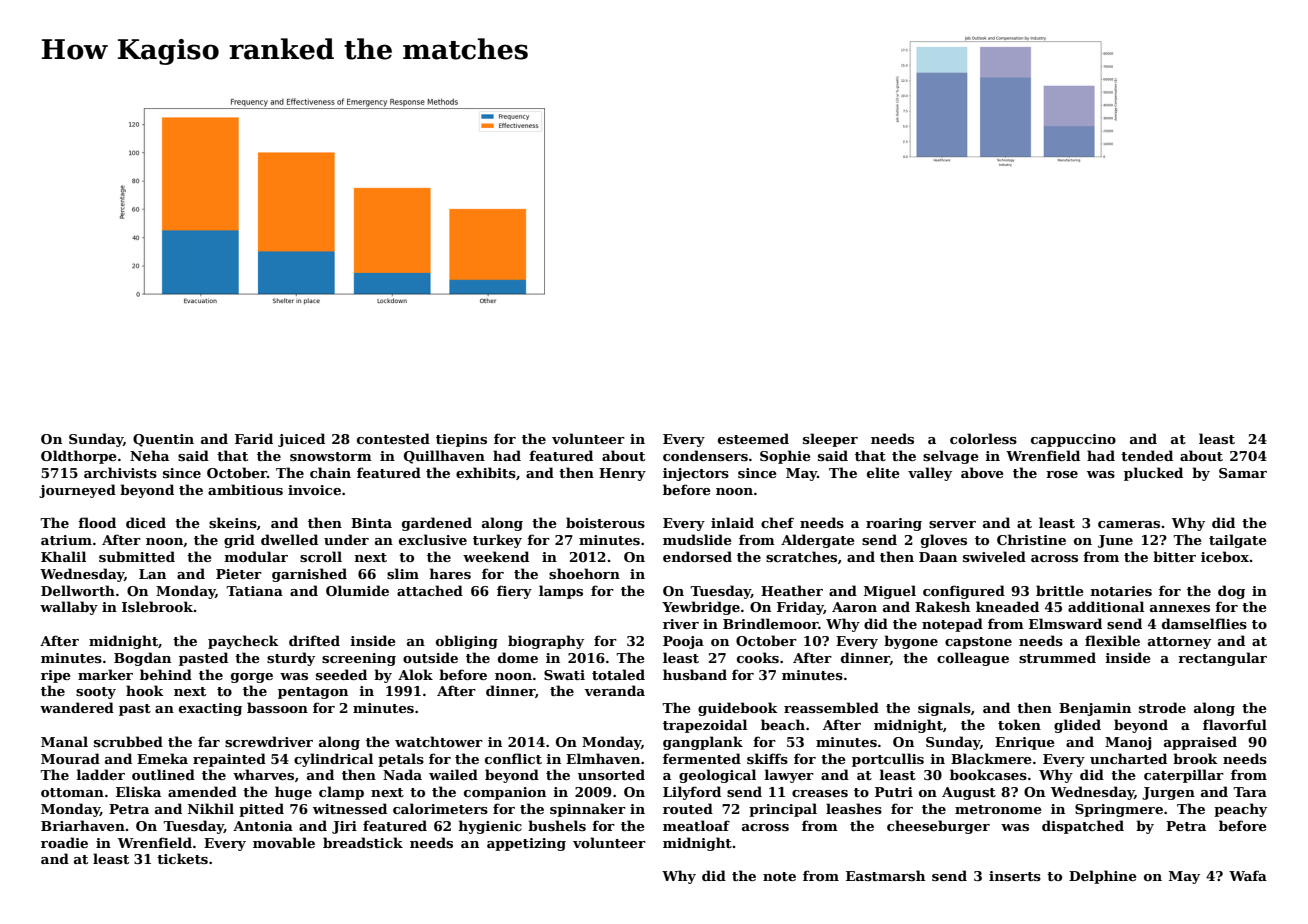 Image resolution: width=1308 pixels, height=924 pixels. What do you see at coordinates (254, 438) in the screenshot?
I see `Farid` at bounding box center [254, 438].
